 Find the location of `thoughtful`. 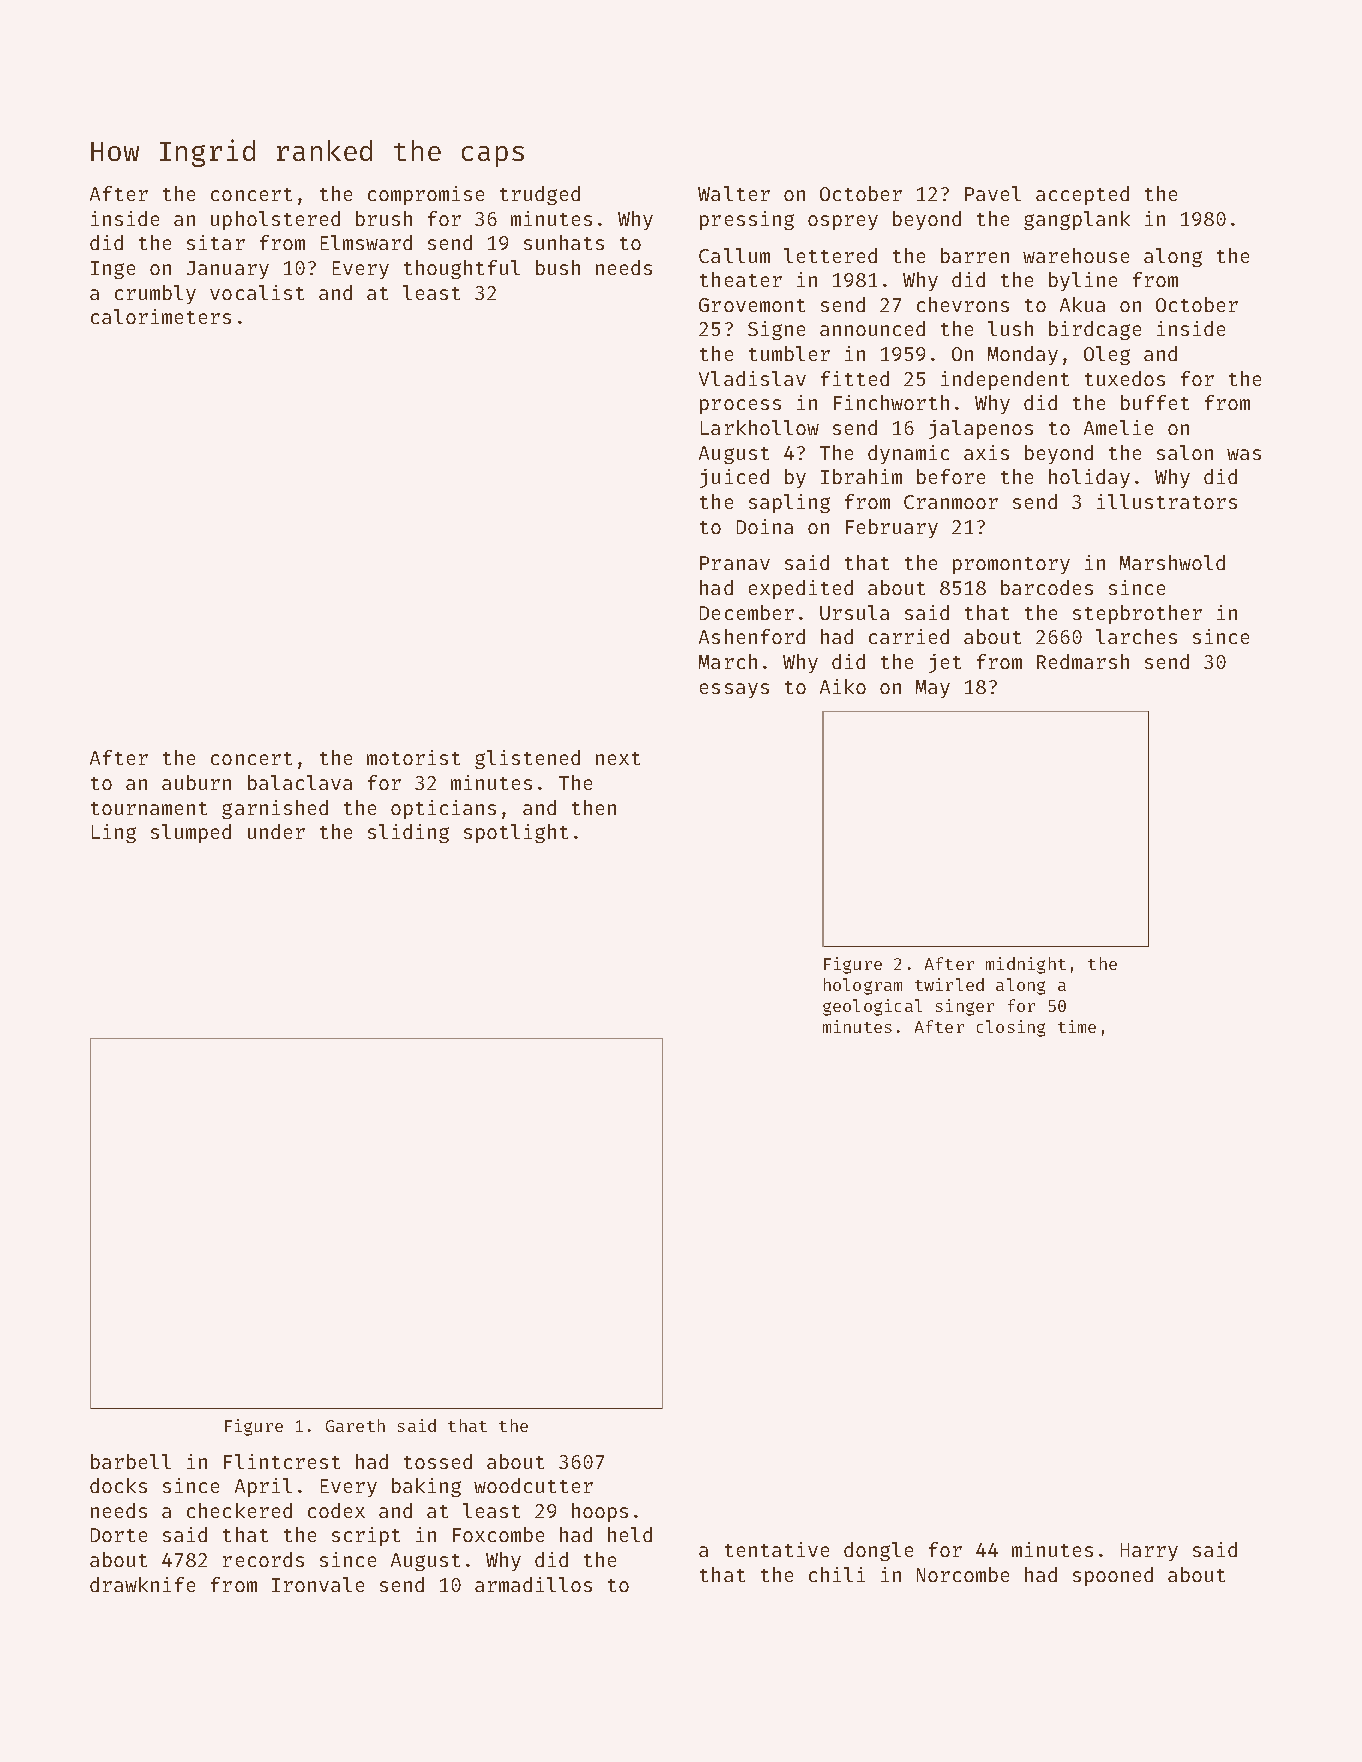

thoughtful is located at coordinates (462, 269).
